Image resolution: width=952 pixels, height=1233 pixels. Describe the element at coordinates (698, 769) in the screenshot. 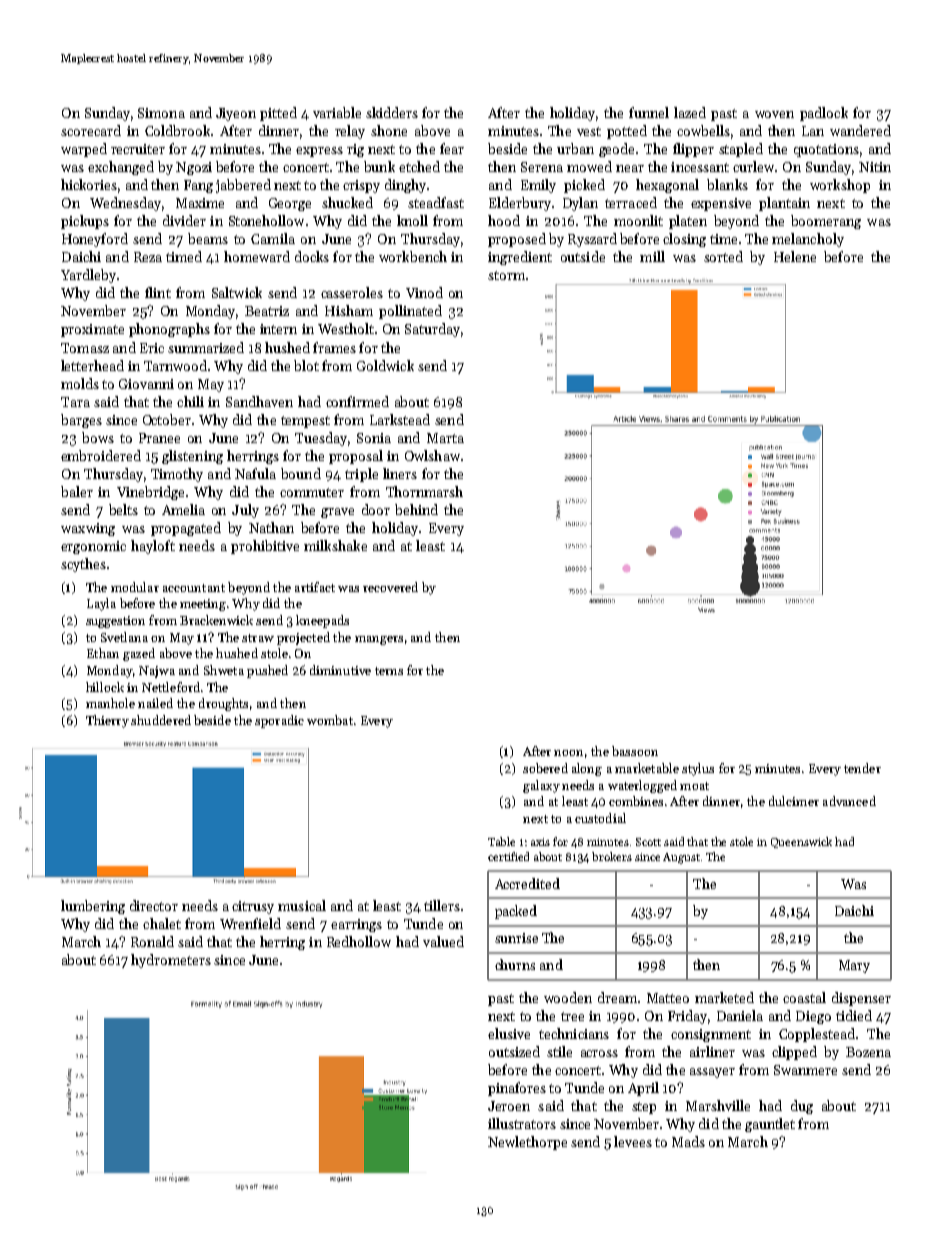

I see `stylus` at that location.
